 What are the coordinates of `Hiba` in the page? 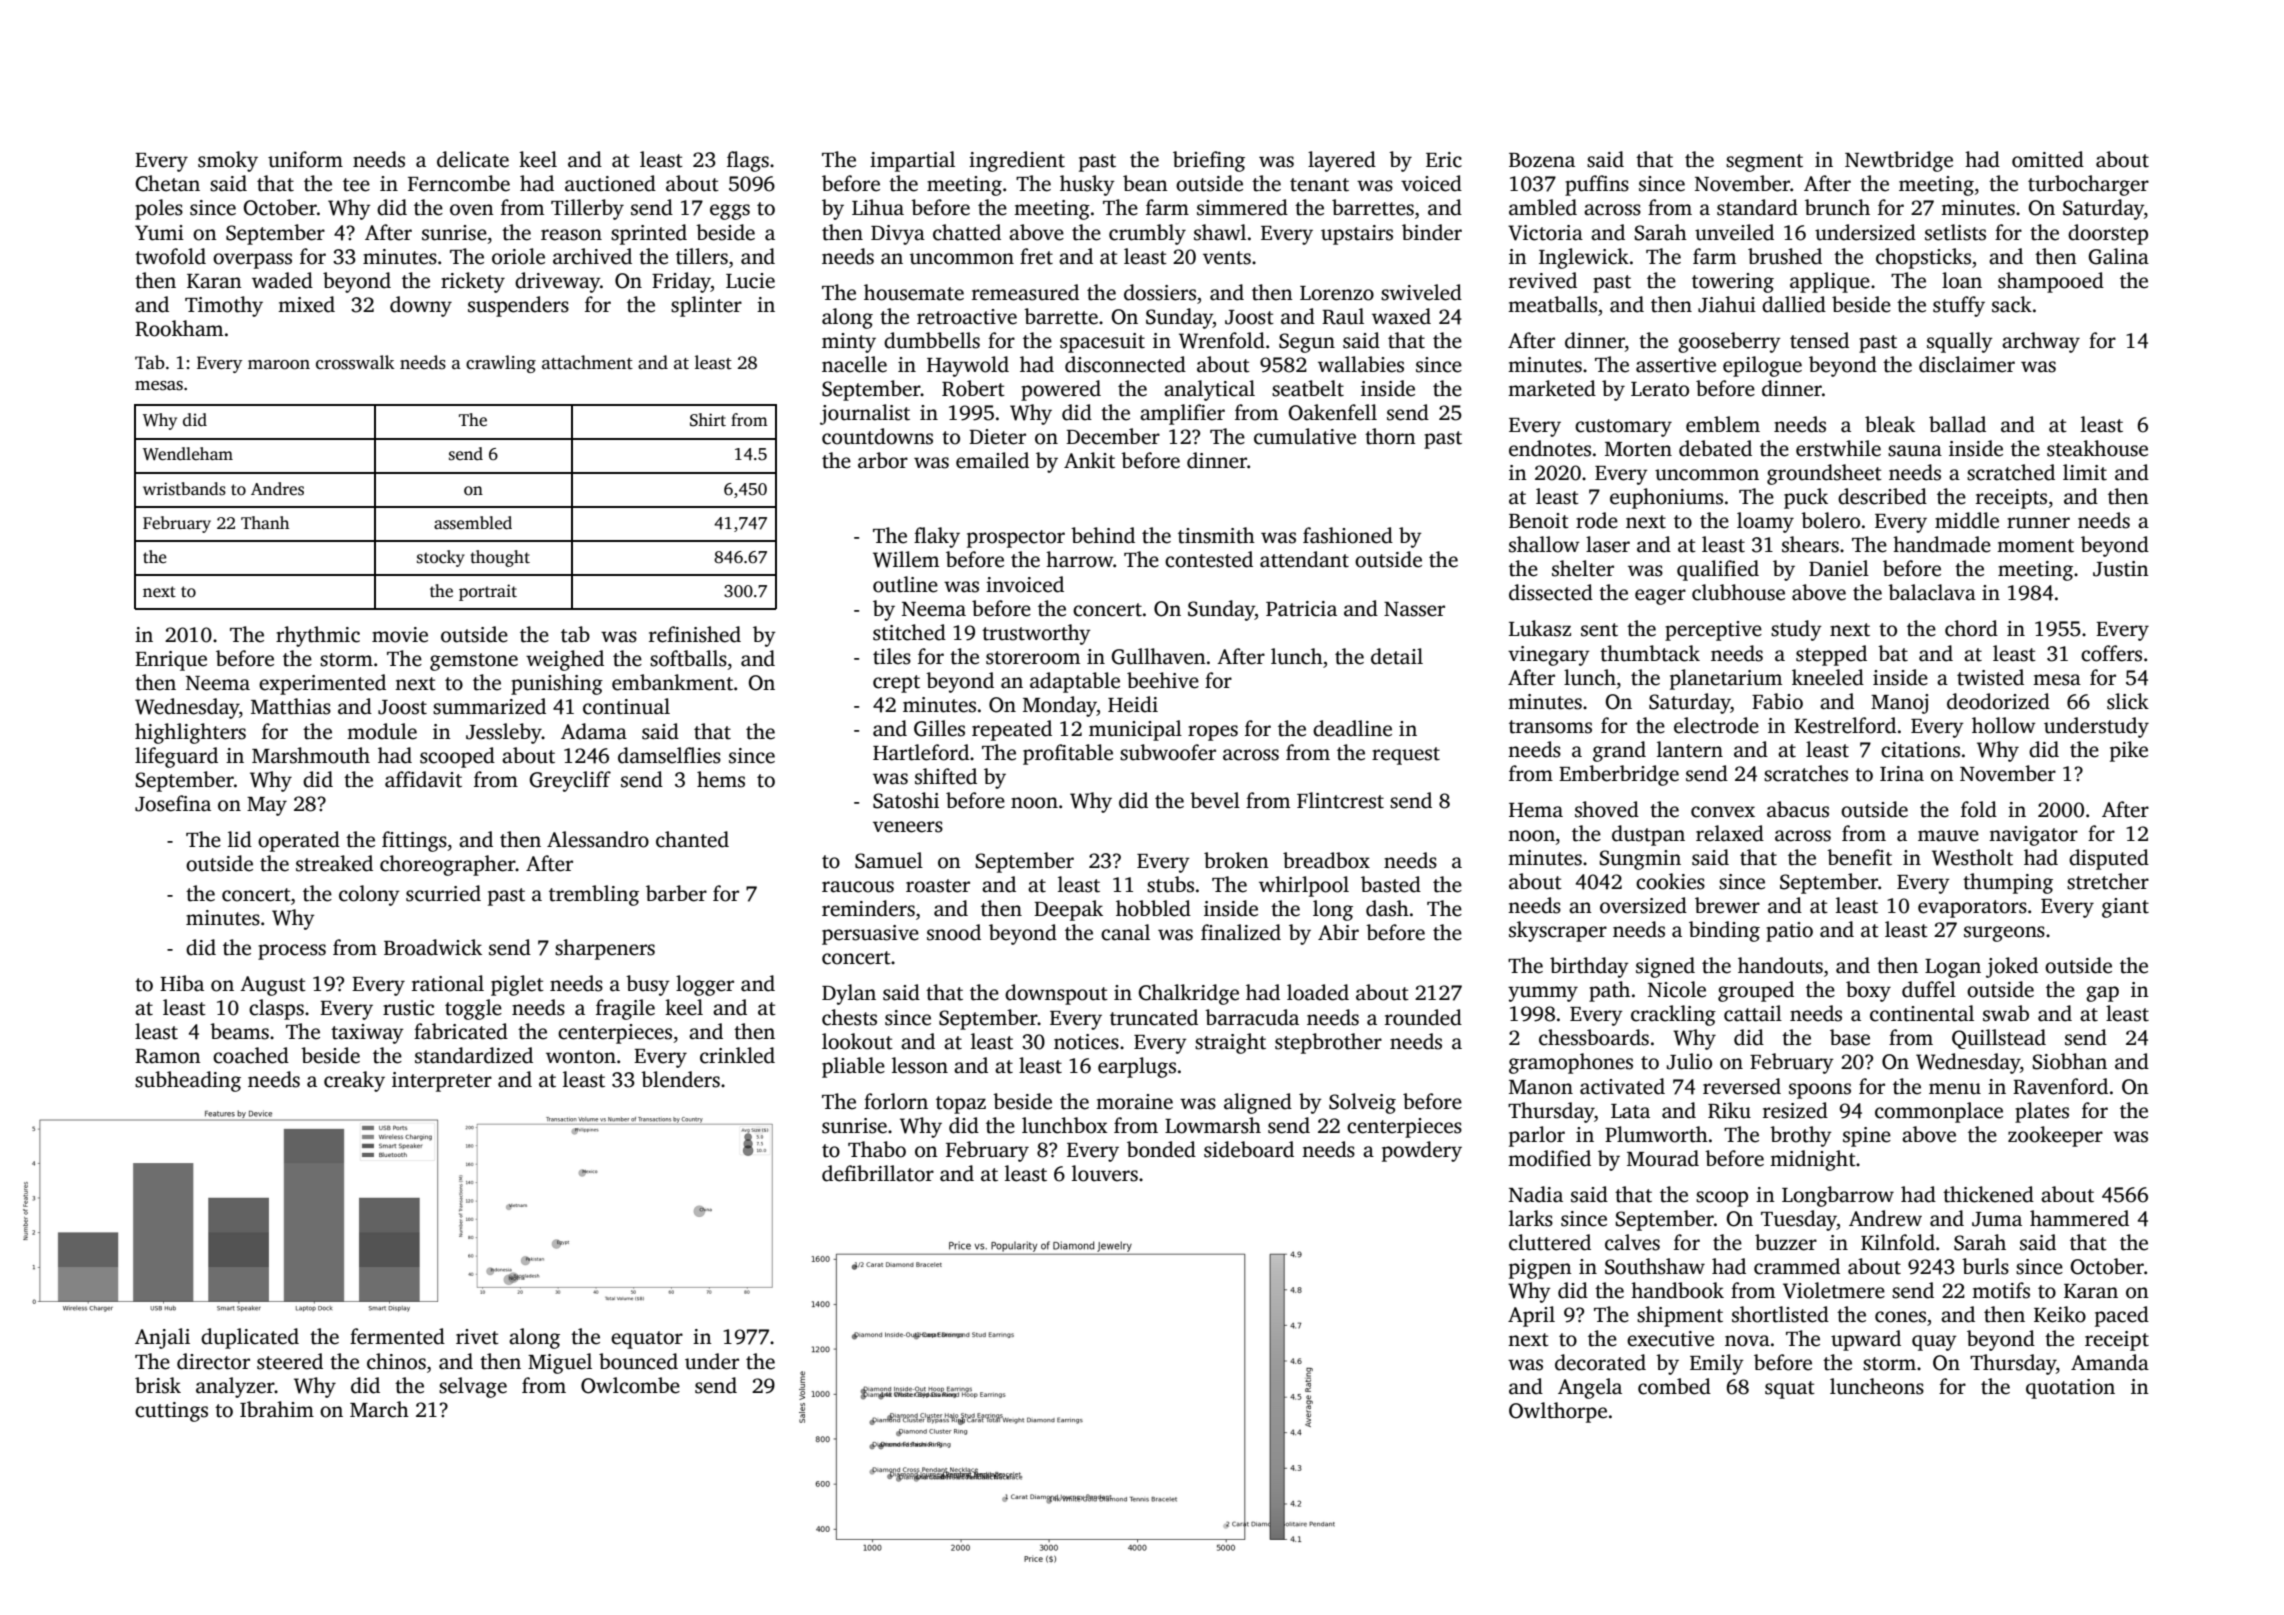 It's located at (182, 983).
